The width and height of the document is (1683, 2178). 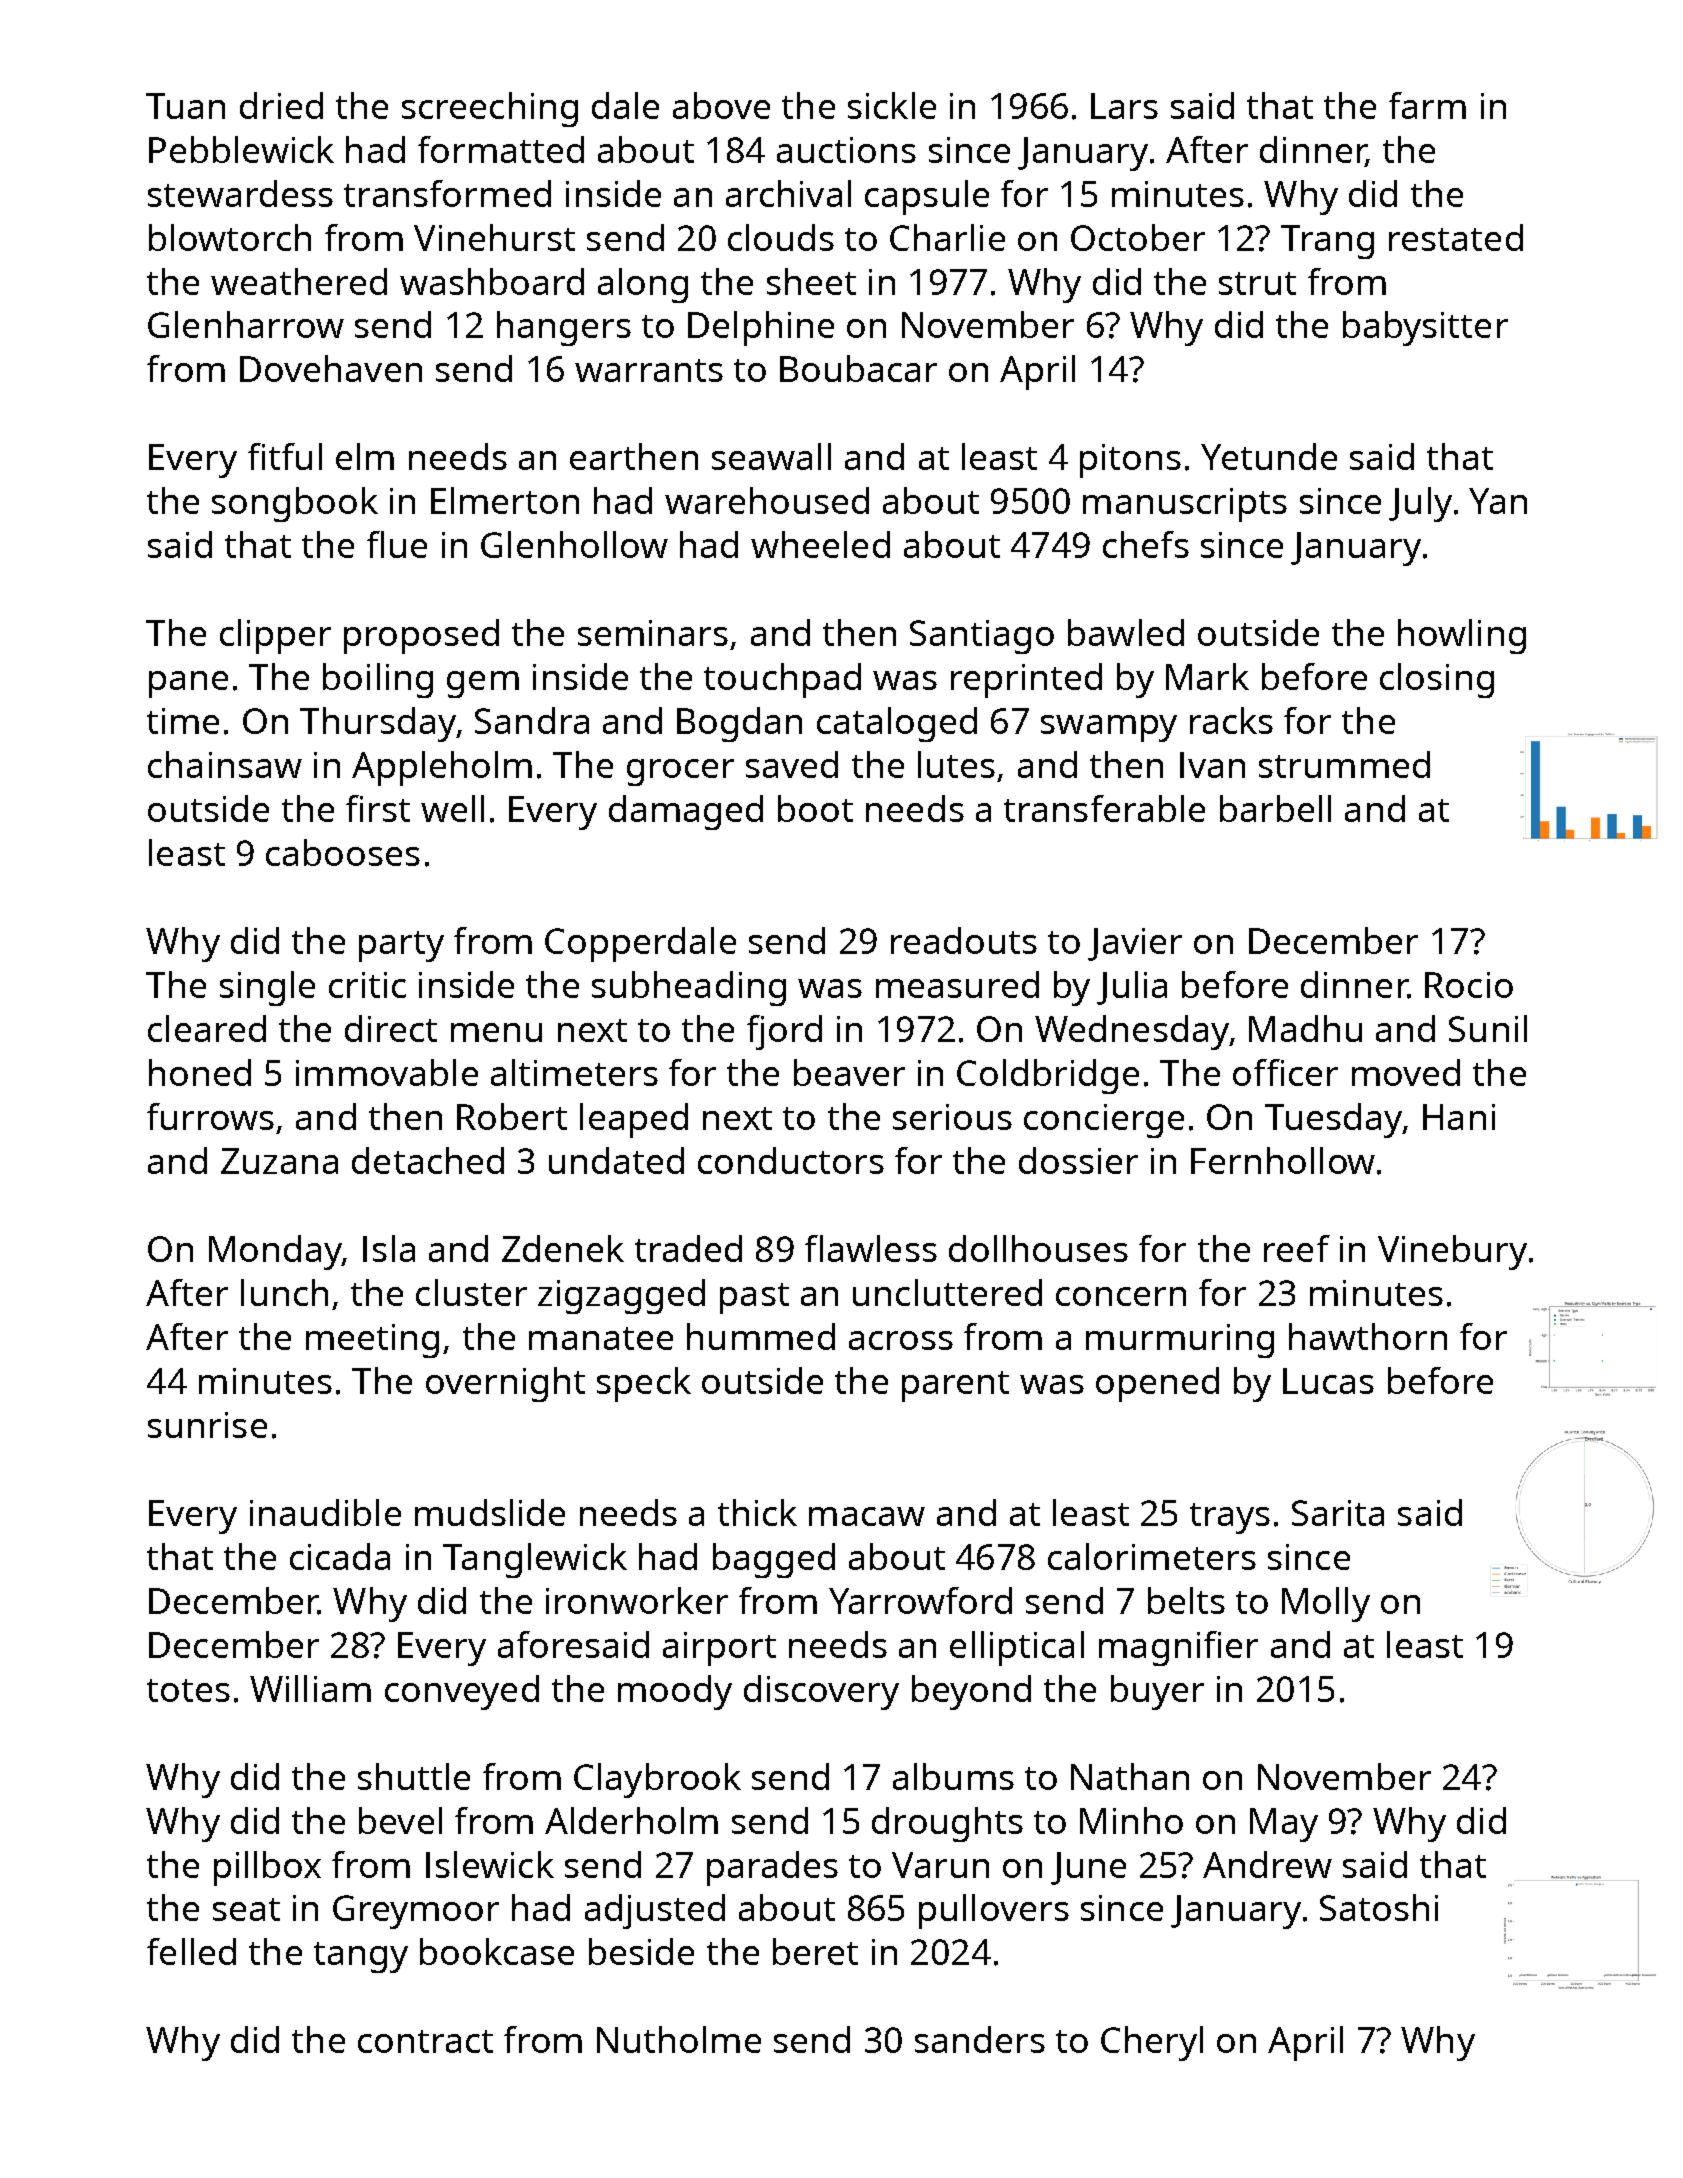 What do you see at coordinates (425, 2041) in the document?
I see `contract` at bounding box center [425, 2041].
